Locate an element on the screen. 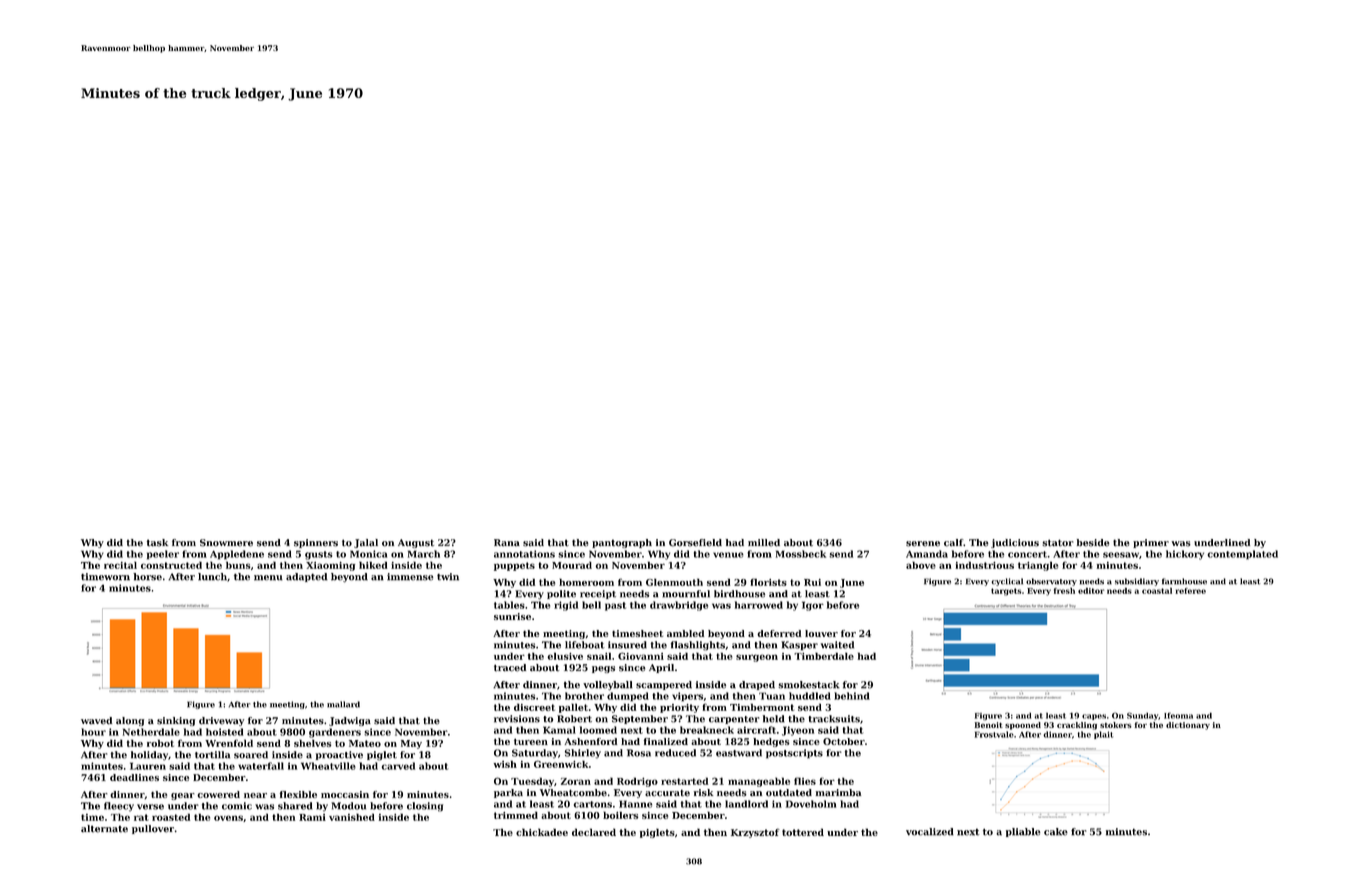  Krzysztof is located at coordinates (755, 833).
